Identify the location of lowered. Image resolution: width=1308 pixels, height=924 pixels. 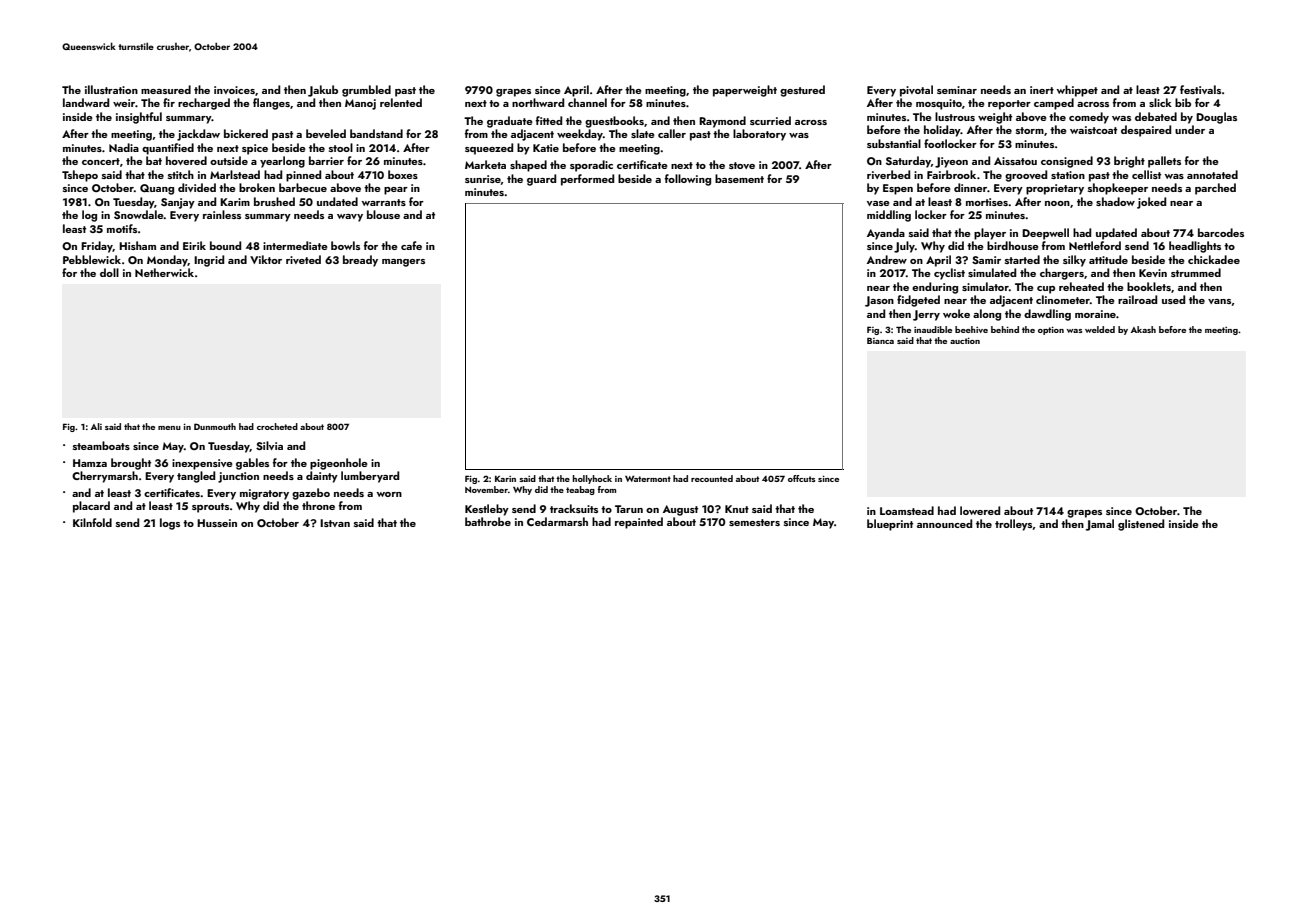
(980, 510).
